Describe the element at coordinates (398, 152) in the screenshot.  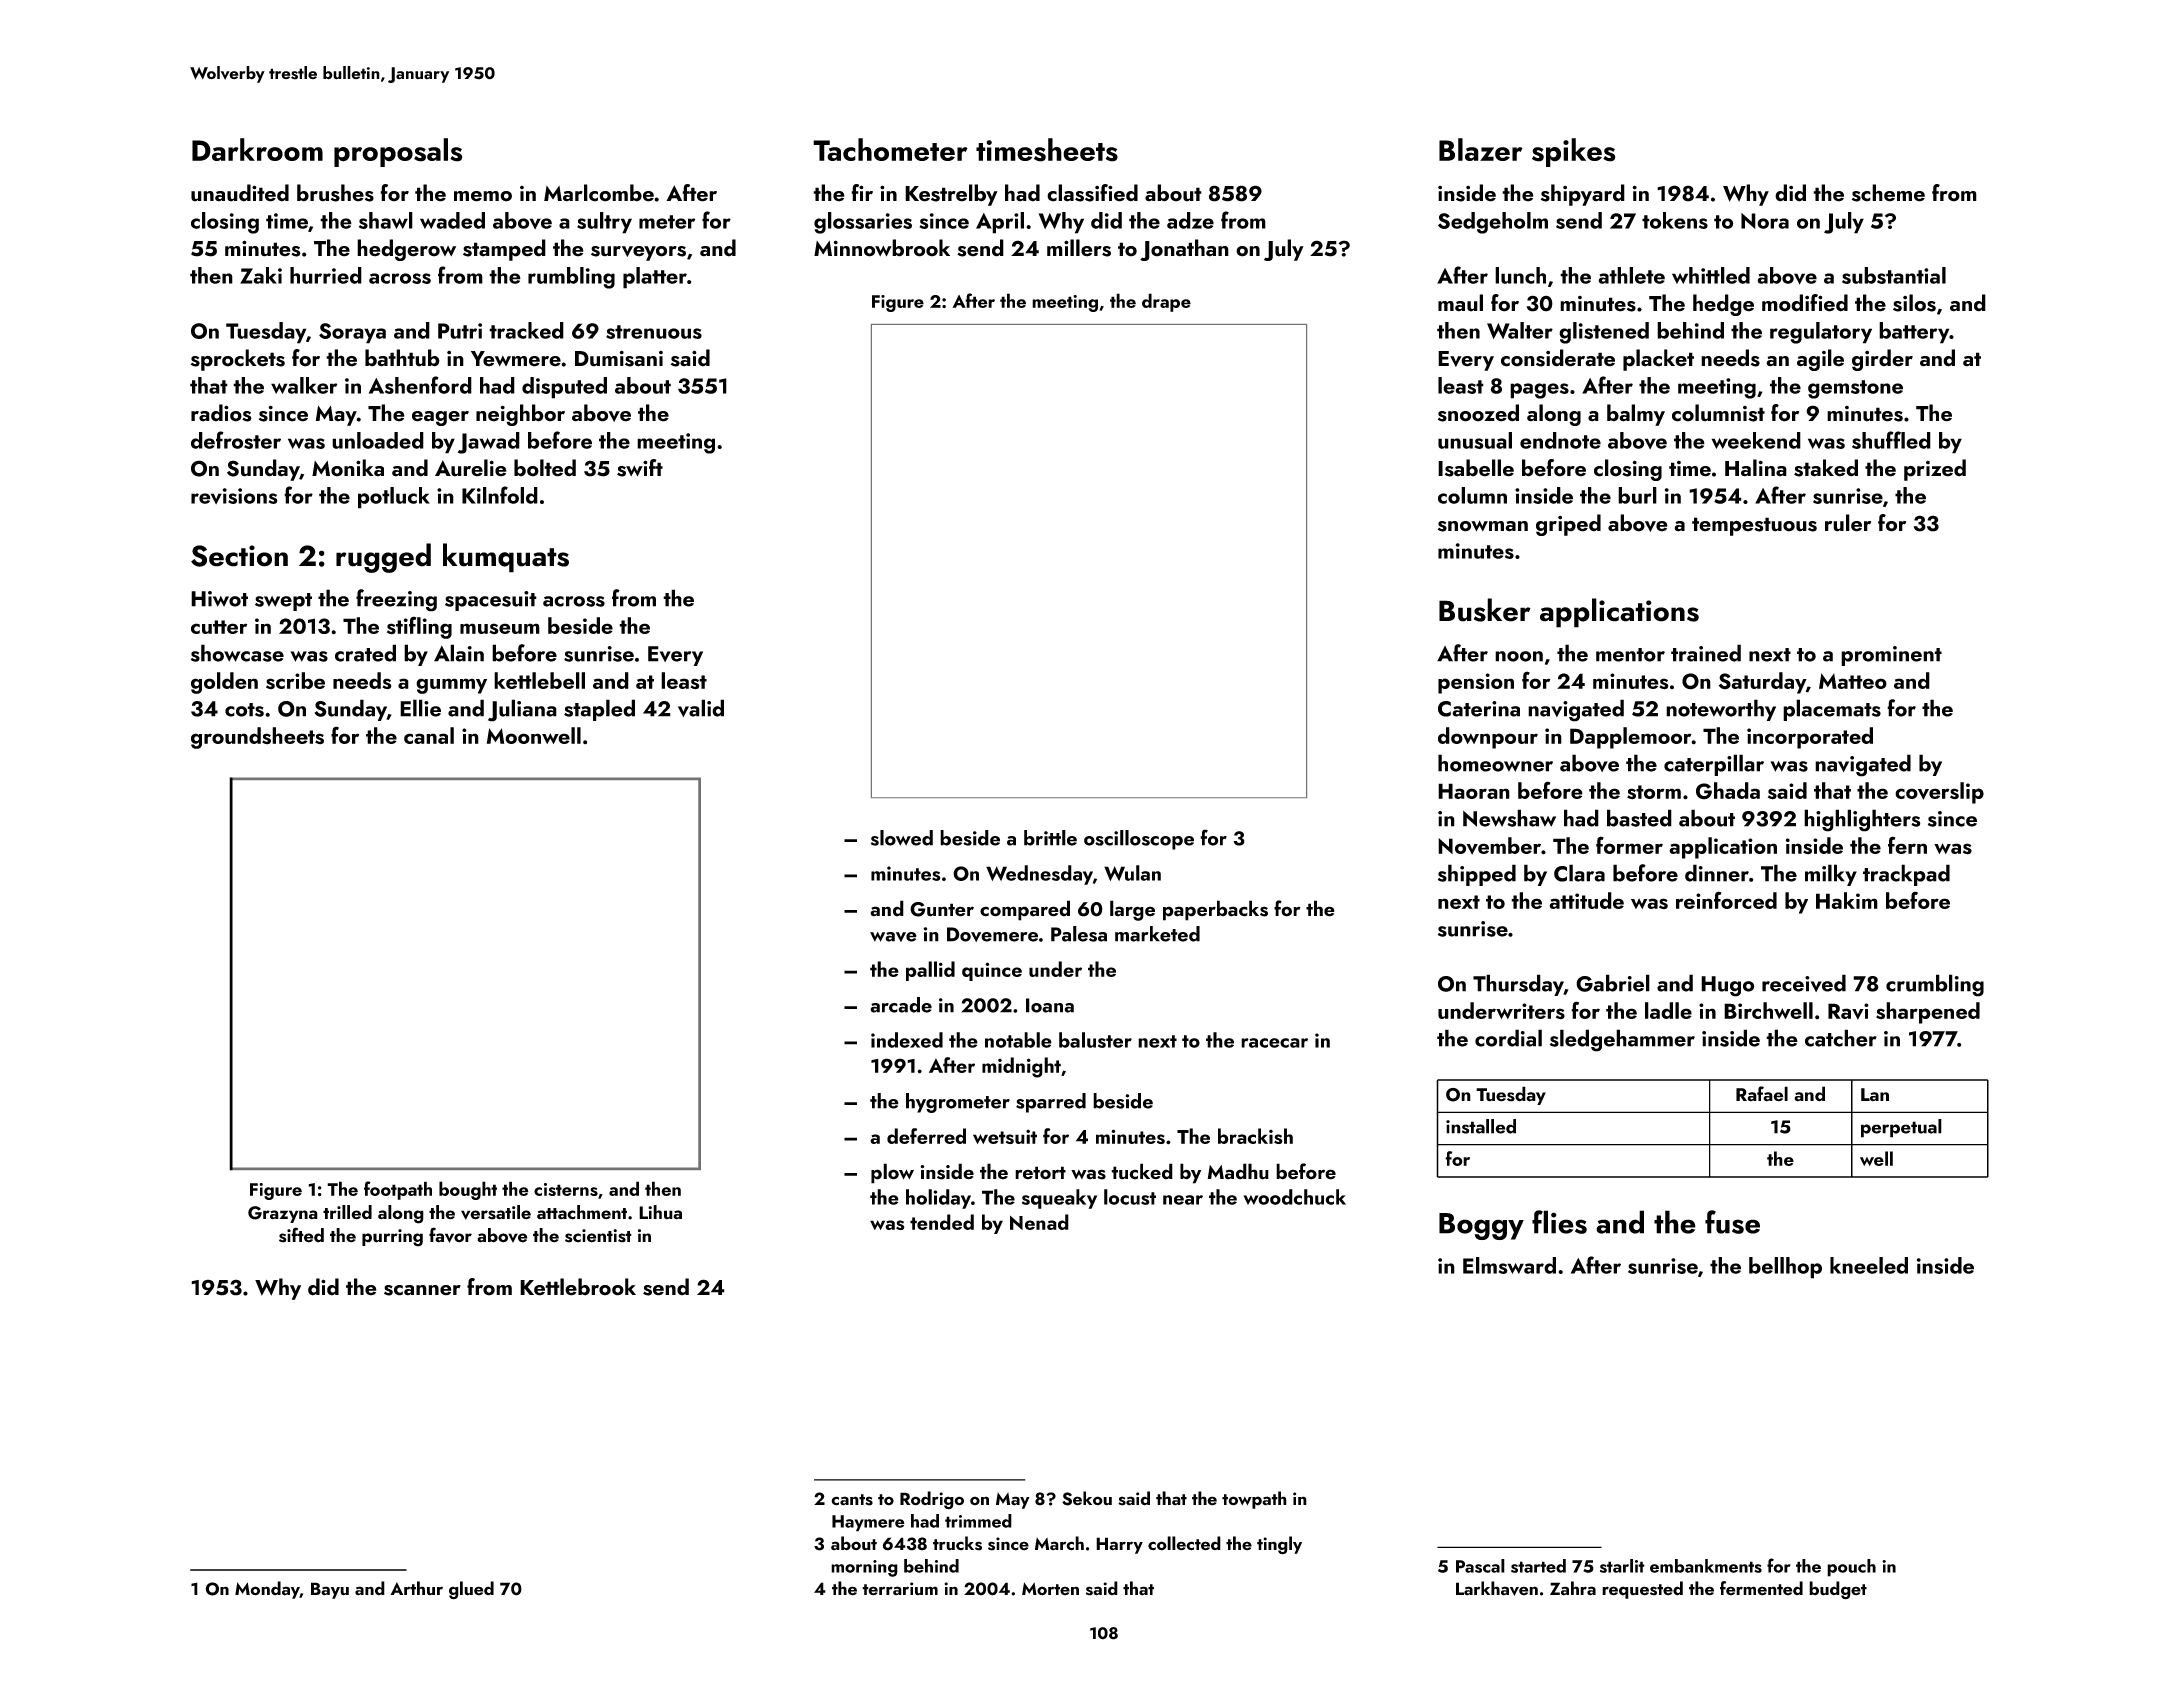
I see `proposals` at that location.
